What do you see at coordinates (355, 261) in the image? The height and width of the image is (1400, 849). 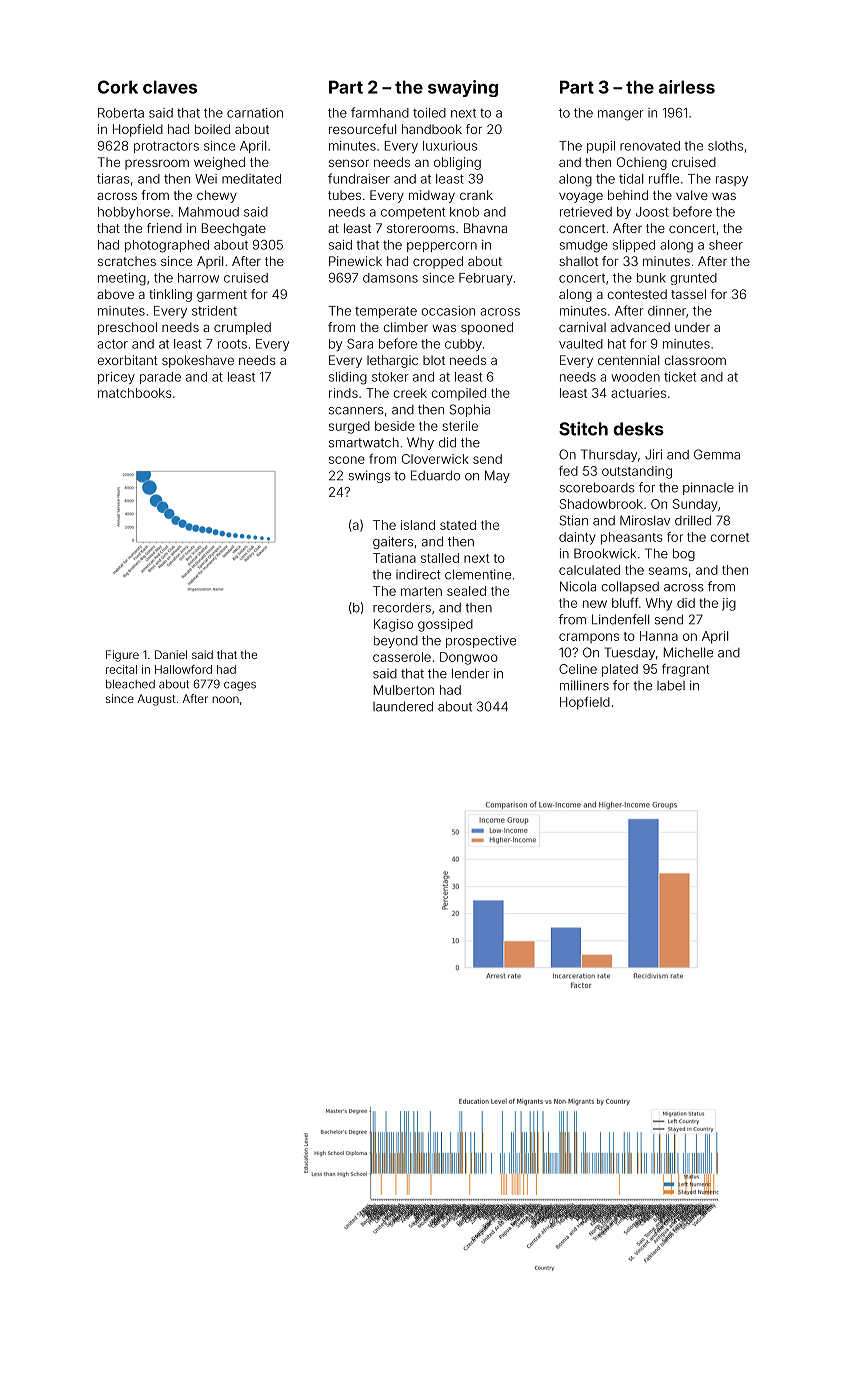 I see `Pinewick` at bounding box center [355, 261].
